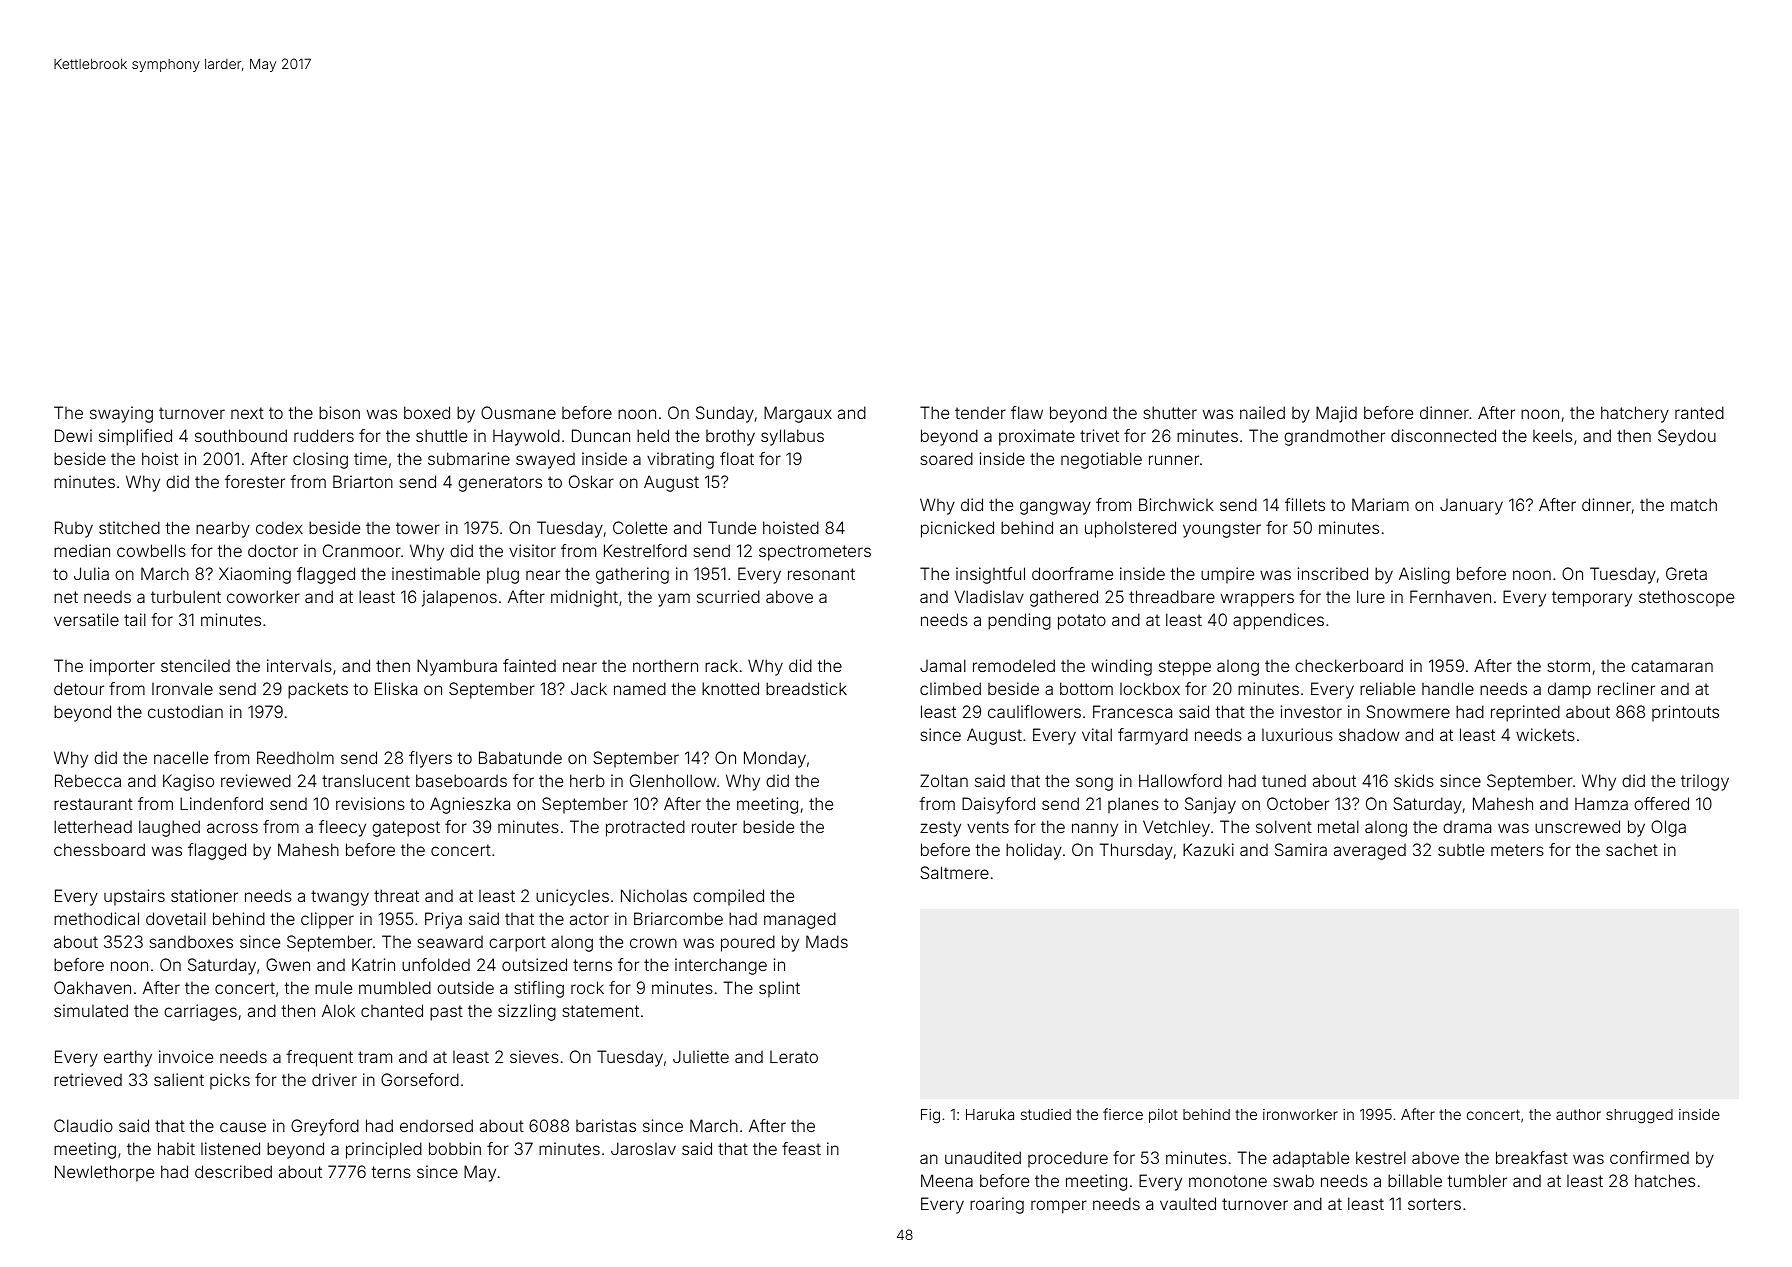 The image size is (1792, 1267). I want to click on soared, so click(946, 458).
